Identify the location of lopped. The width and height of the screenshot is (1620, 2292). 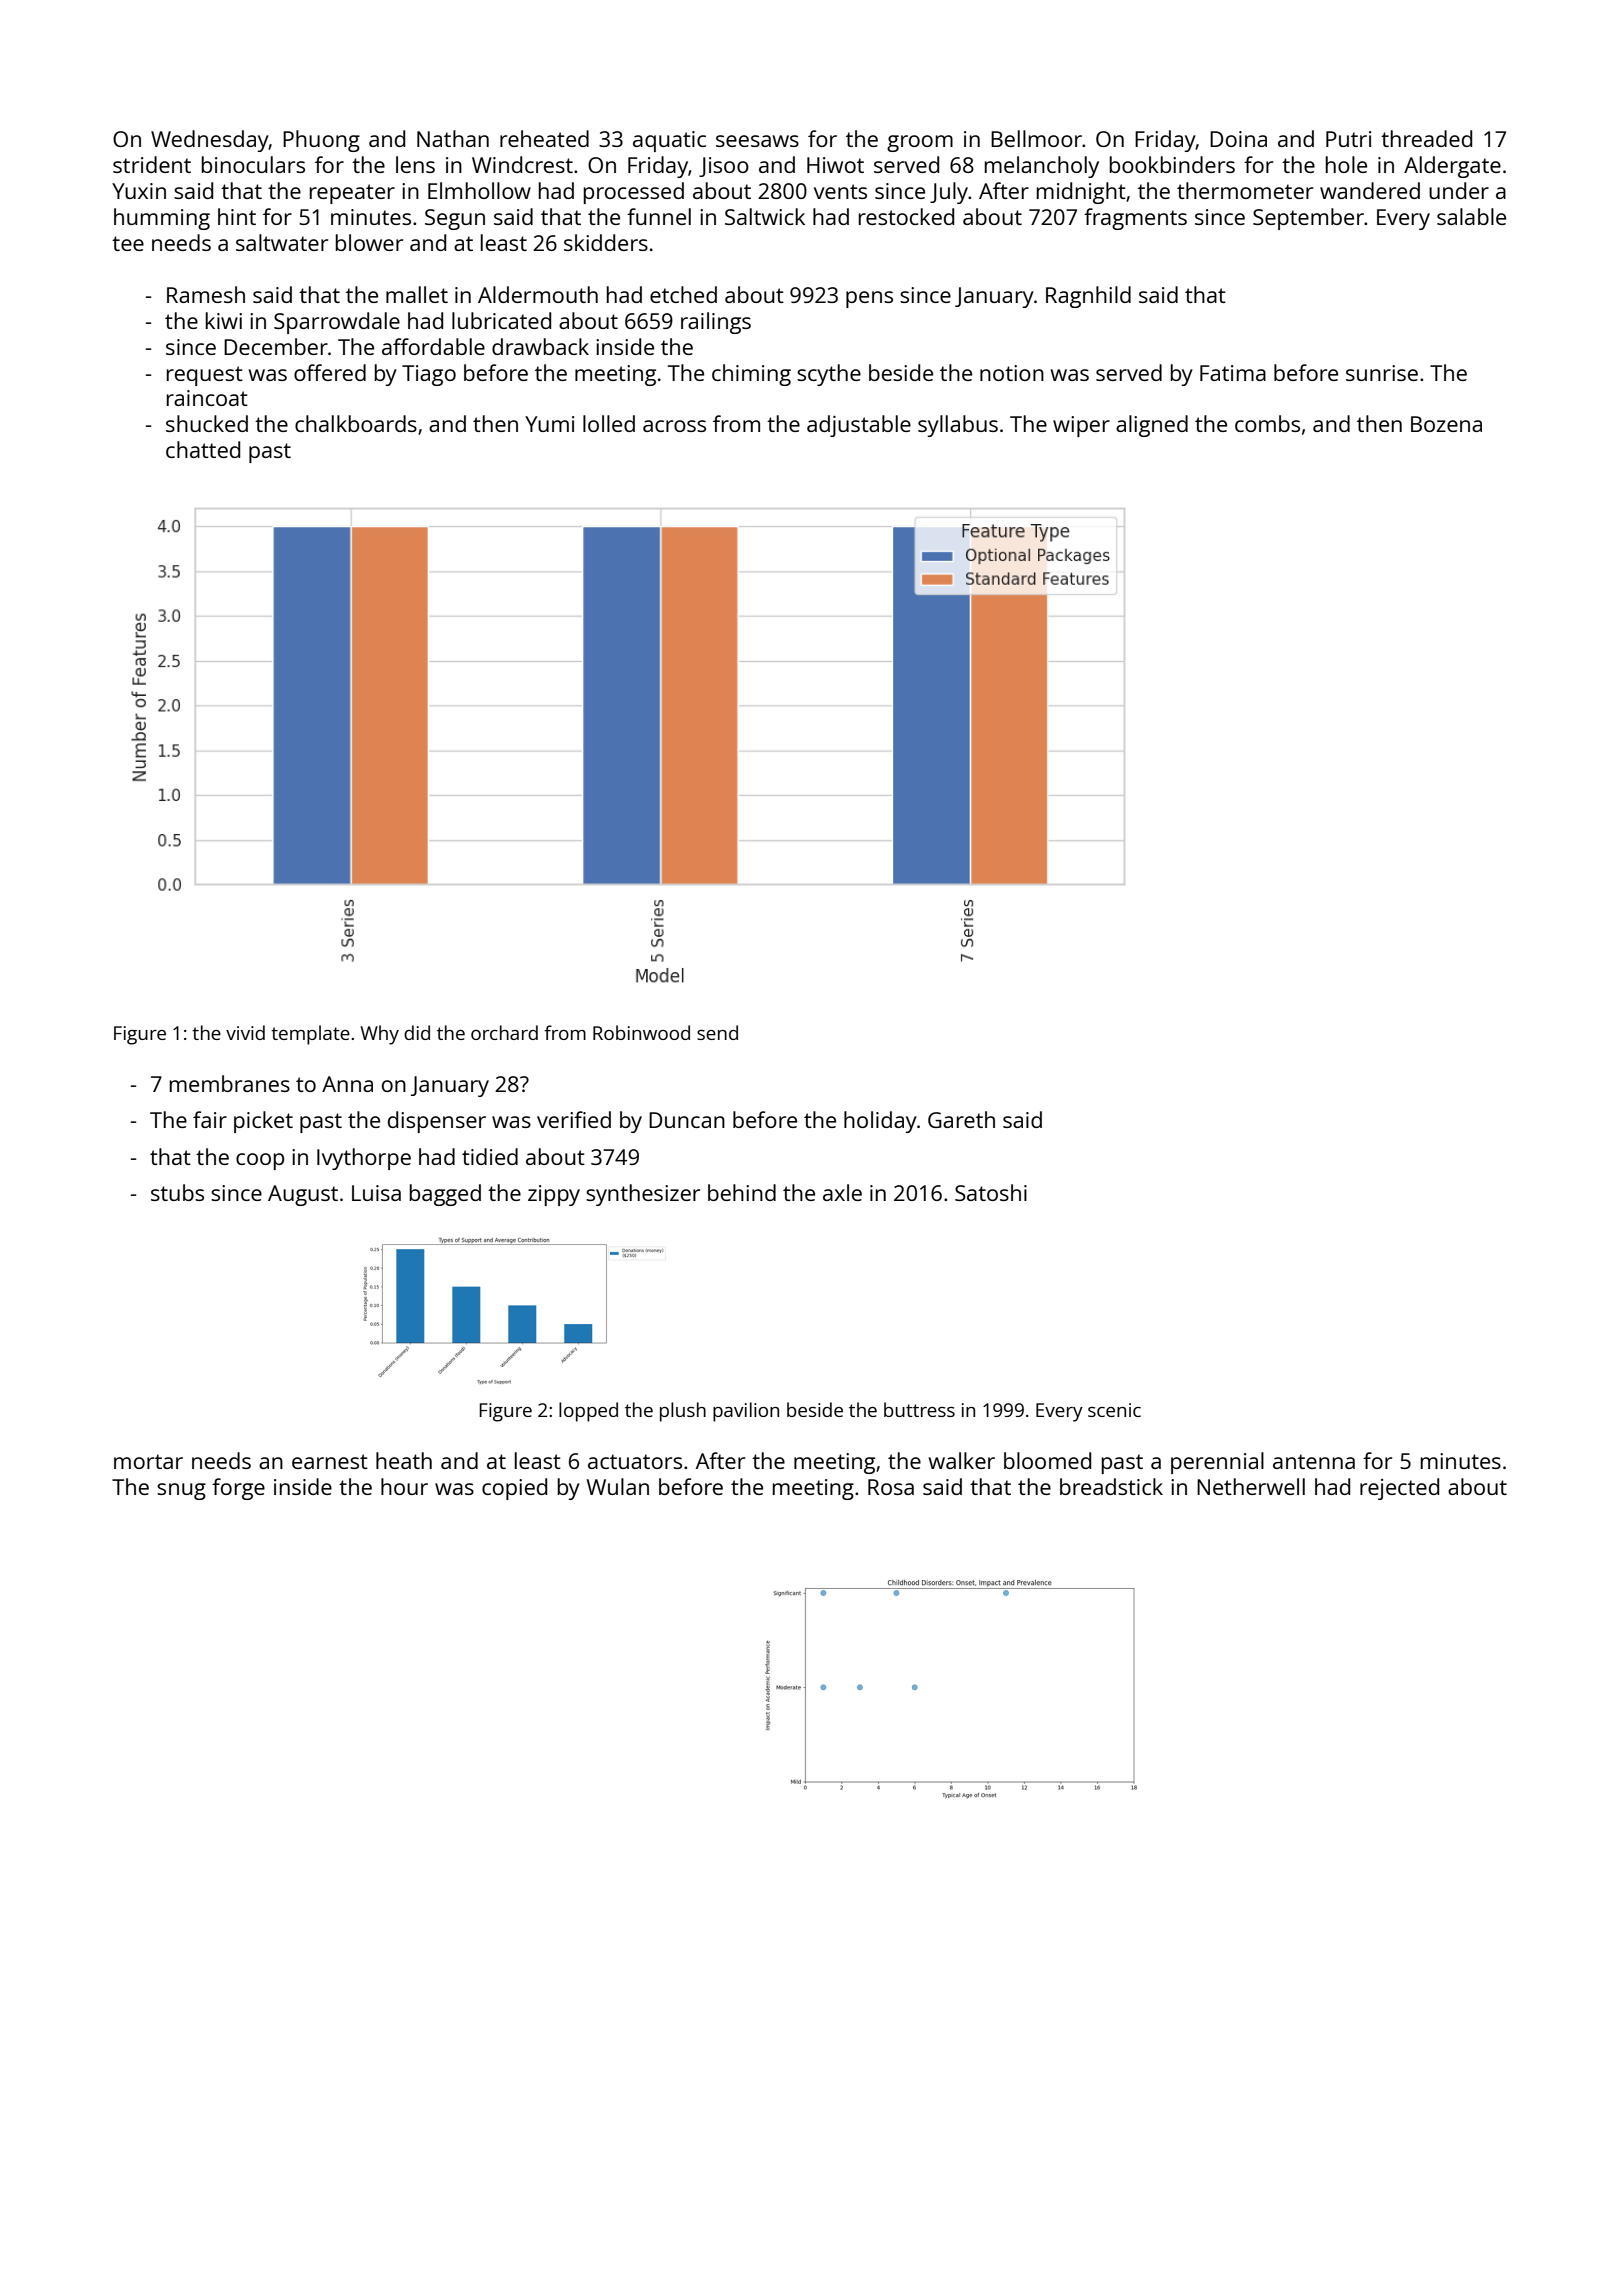
(588, 1412).
